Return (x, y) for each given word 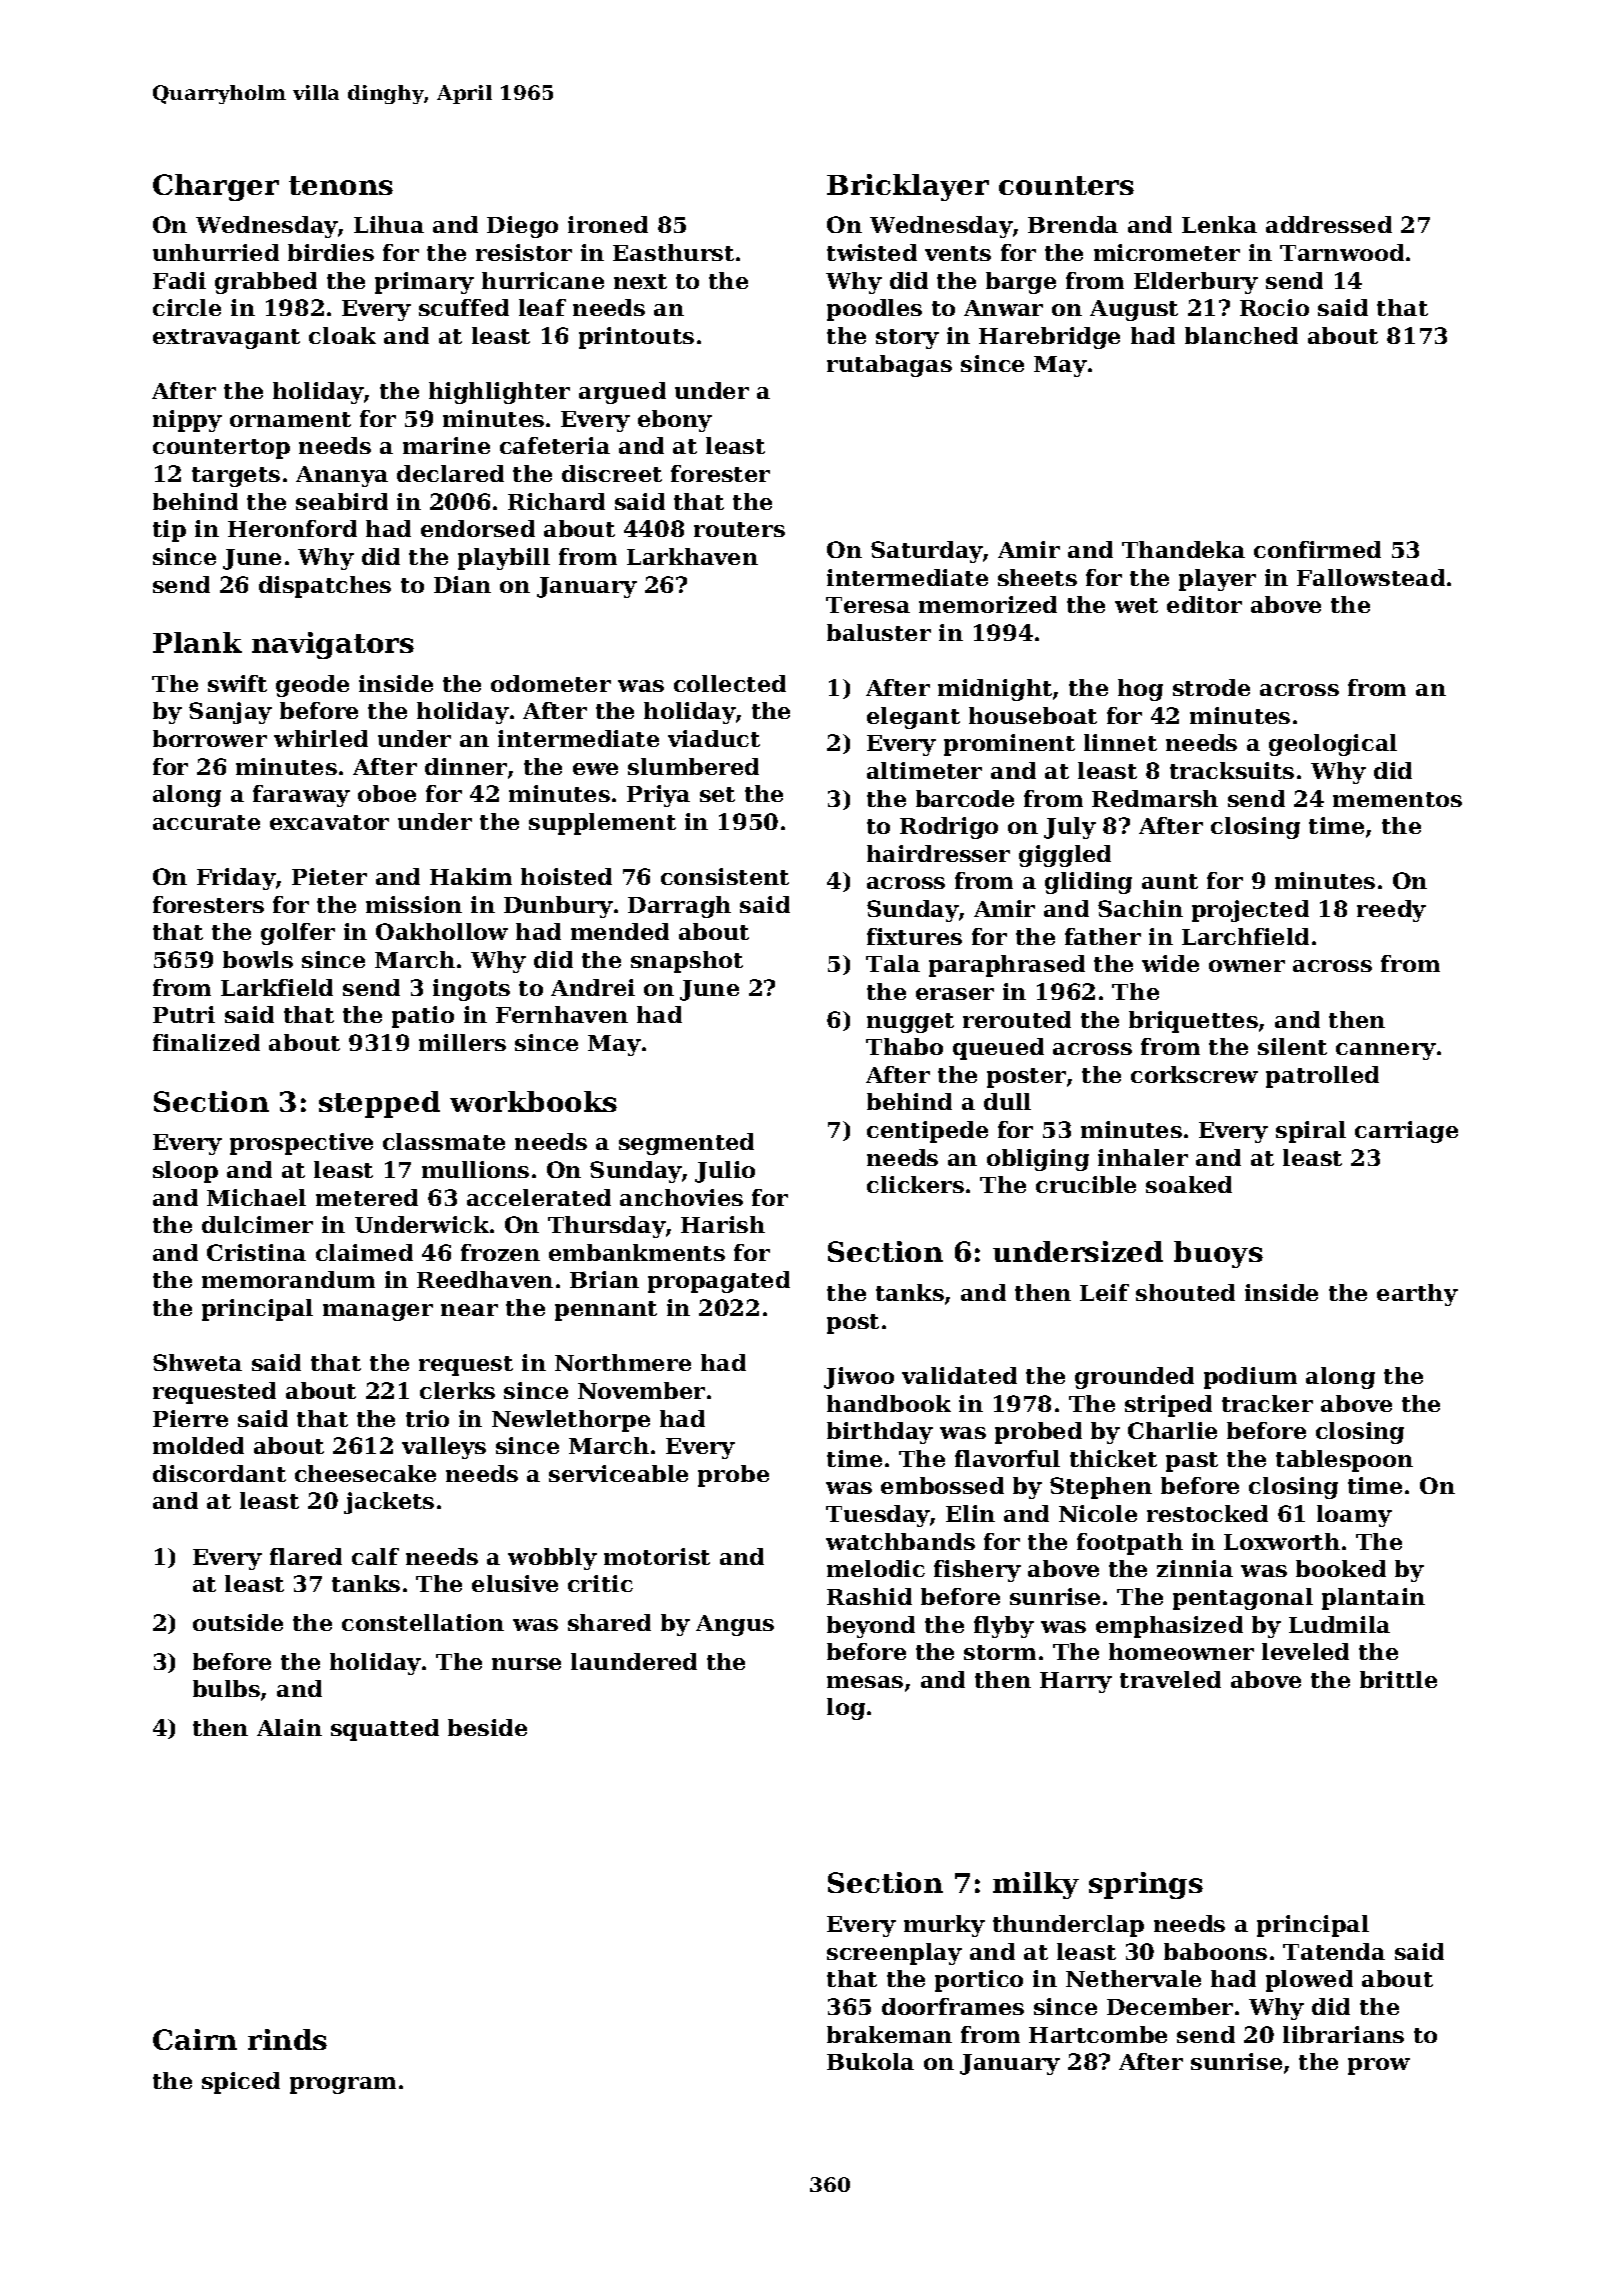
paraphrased (1007, 966)
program (343, 2085)
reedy (1391, 911)
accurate (206, 822)
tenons (341, 185)
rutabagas (889, 366)
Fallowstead (1371, 577)
